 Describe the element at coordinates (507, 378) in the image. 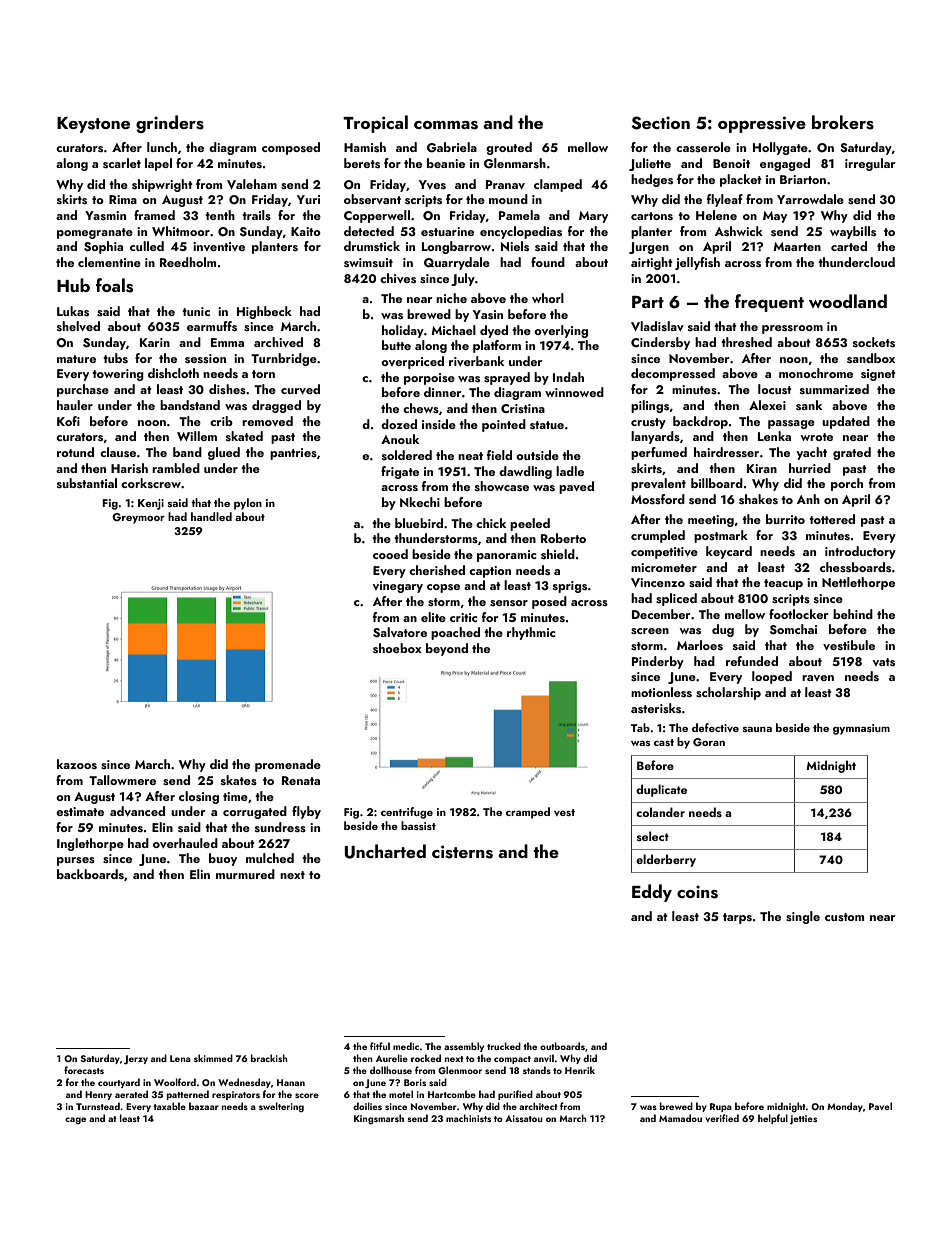

I see `sprayed` at that location.
